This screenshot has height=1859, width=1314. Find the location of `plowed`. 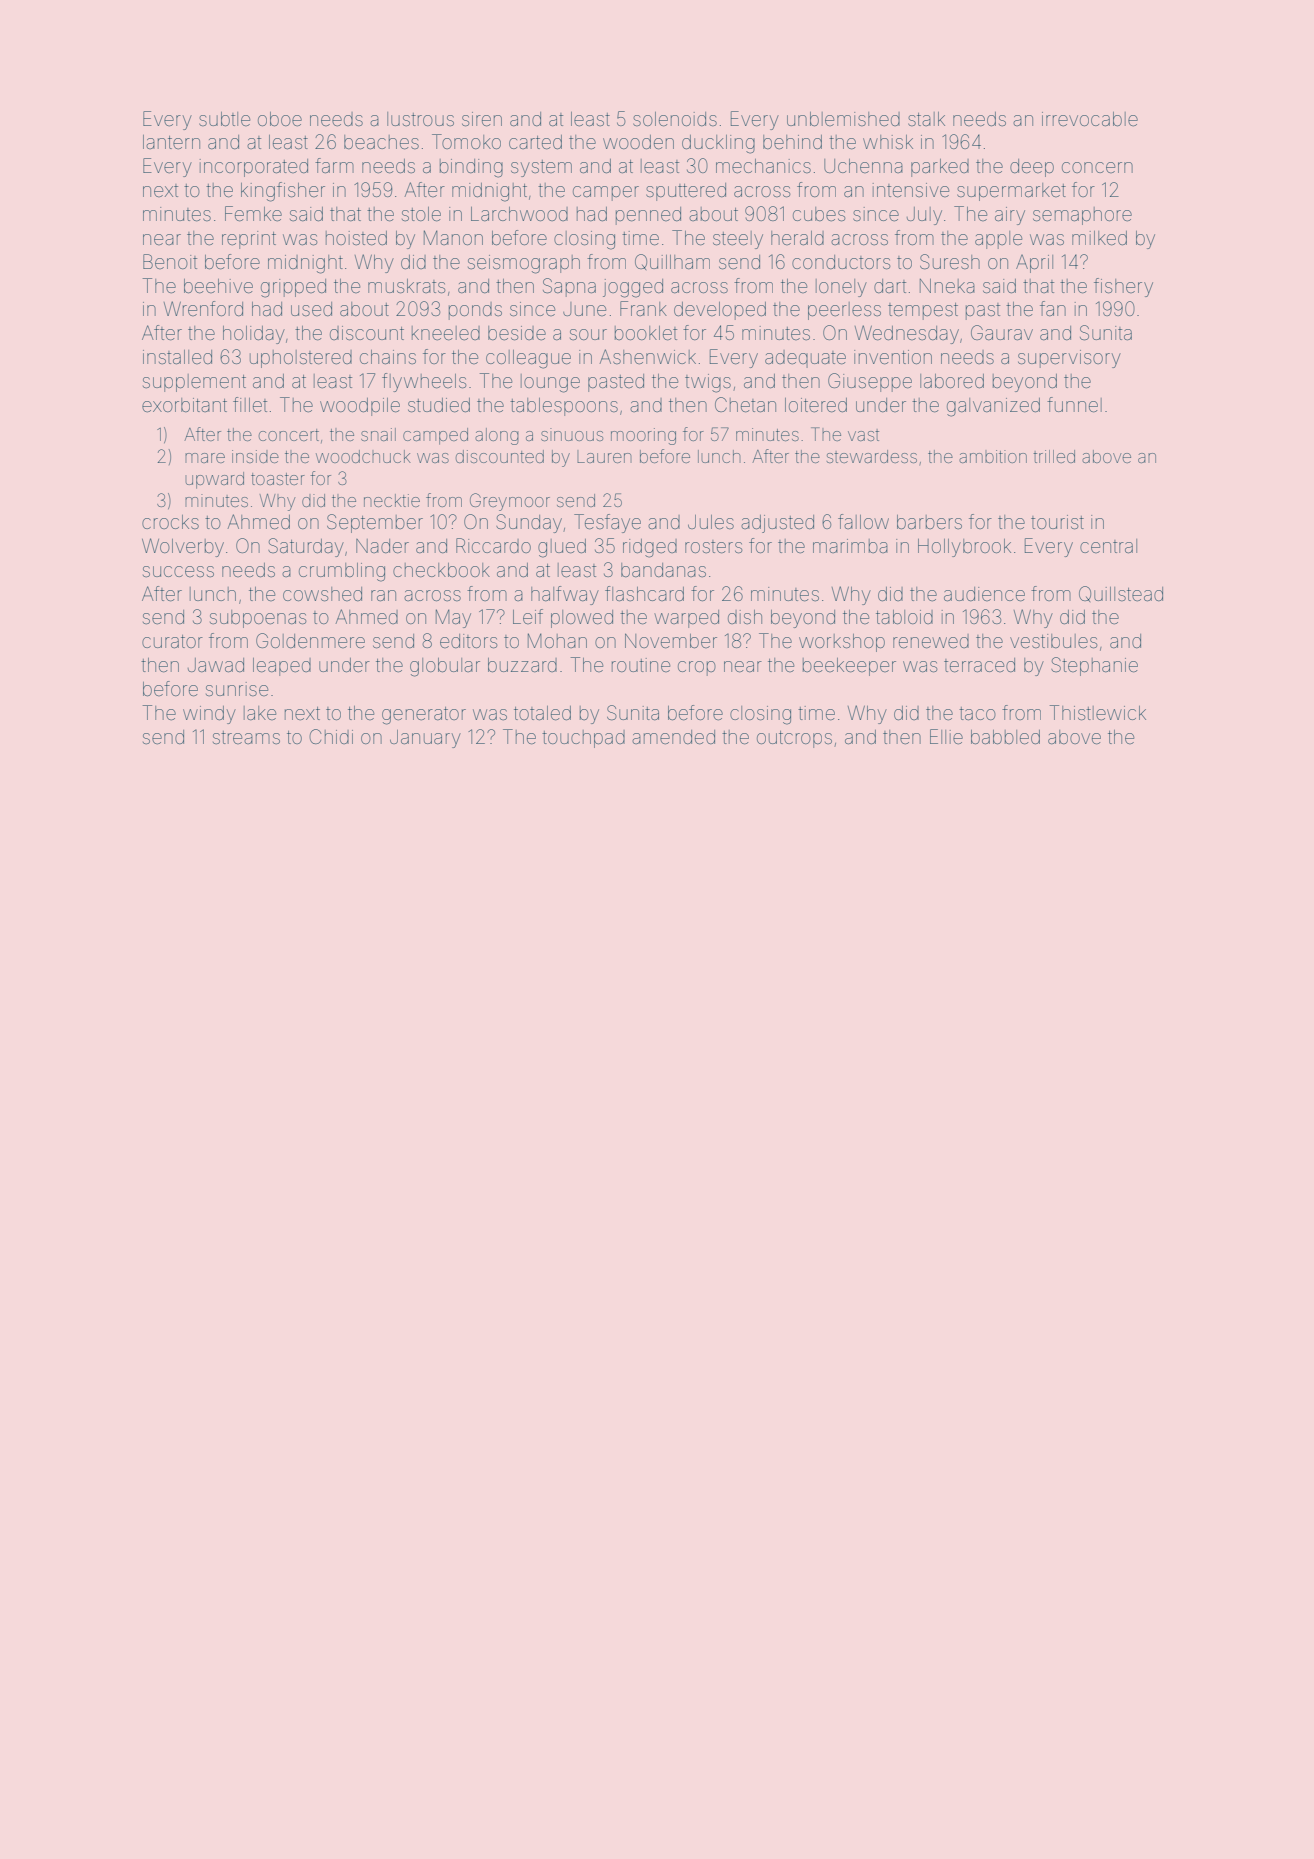

plowed is located at coordinates (582, 619).
